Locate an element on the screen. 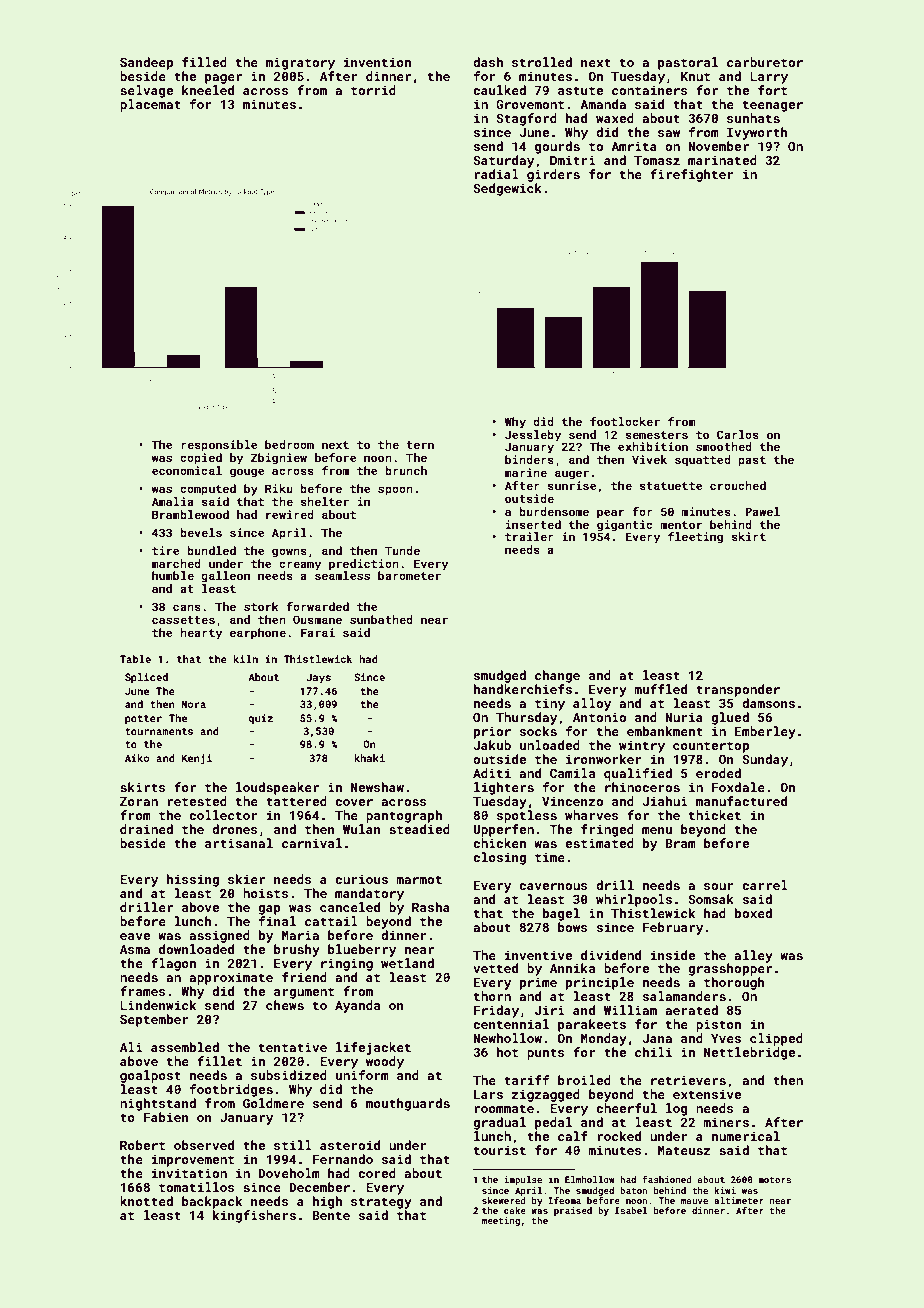 The image size is (924, 1308). firefighter is located at coordinates (692, 175).
